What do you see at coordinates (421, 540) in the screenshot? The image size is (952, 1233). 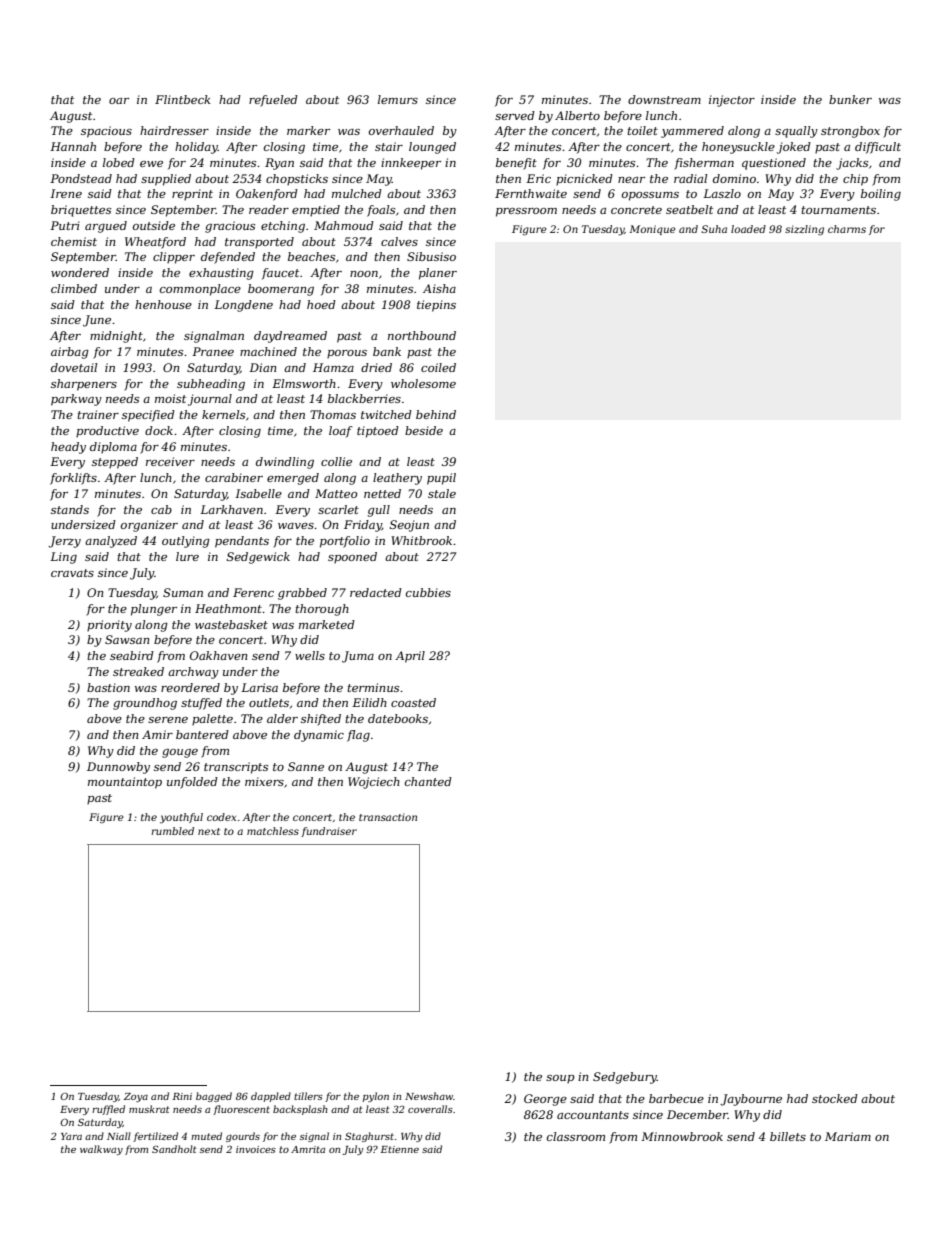 I see `Whitbrook` at bounding box center [421, 540].
